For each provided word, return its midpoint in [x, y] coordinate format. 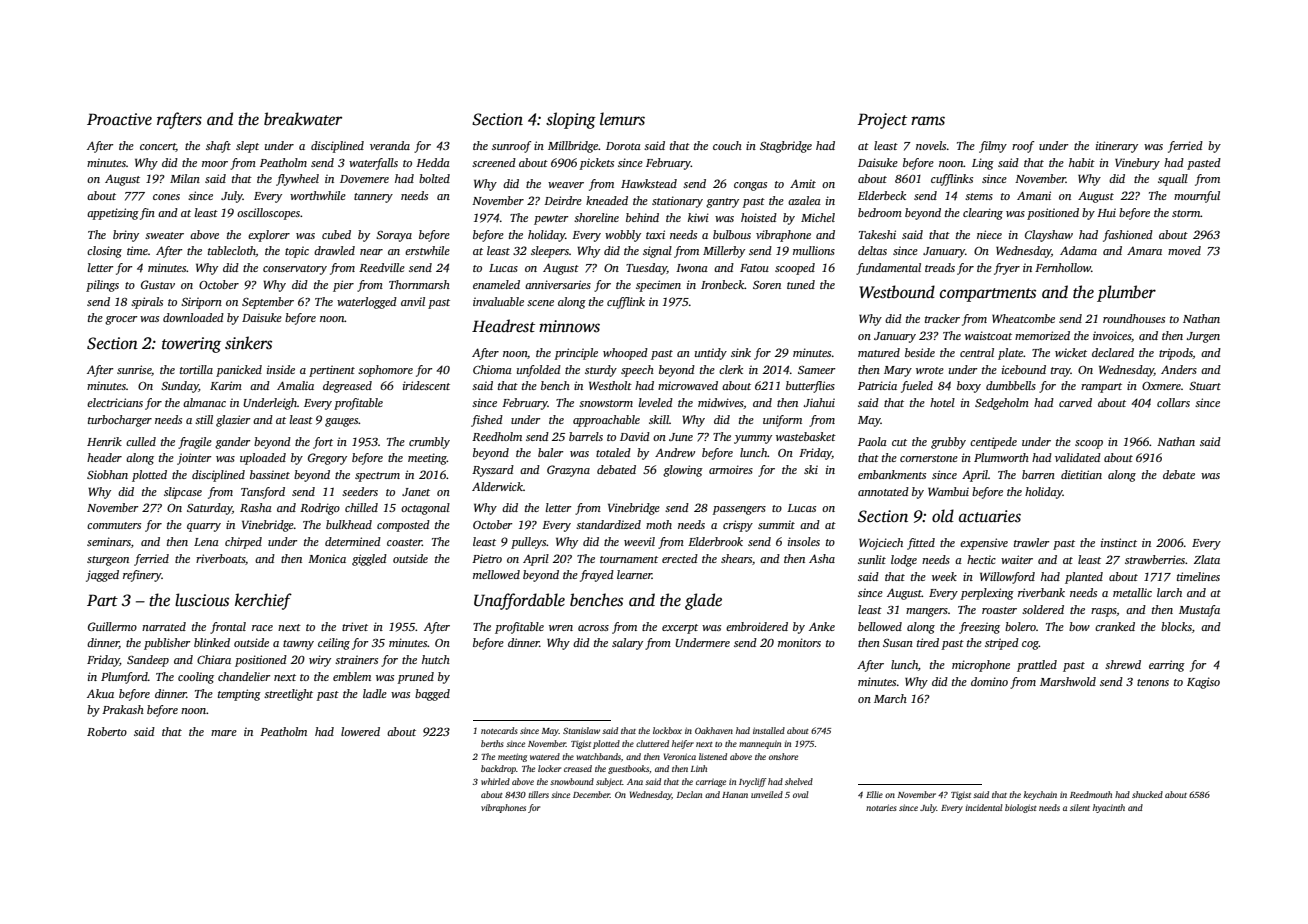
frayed [597, 576]
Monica [327, 558]
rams [928, 121]
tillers [538, 794]
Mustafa [1199, 611]
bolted [434, 178]
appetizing [113, 214]
